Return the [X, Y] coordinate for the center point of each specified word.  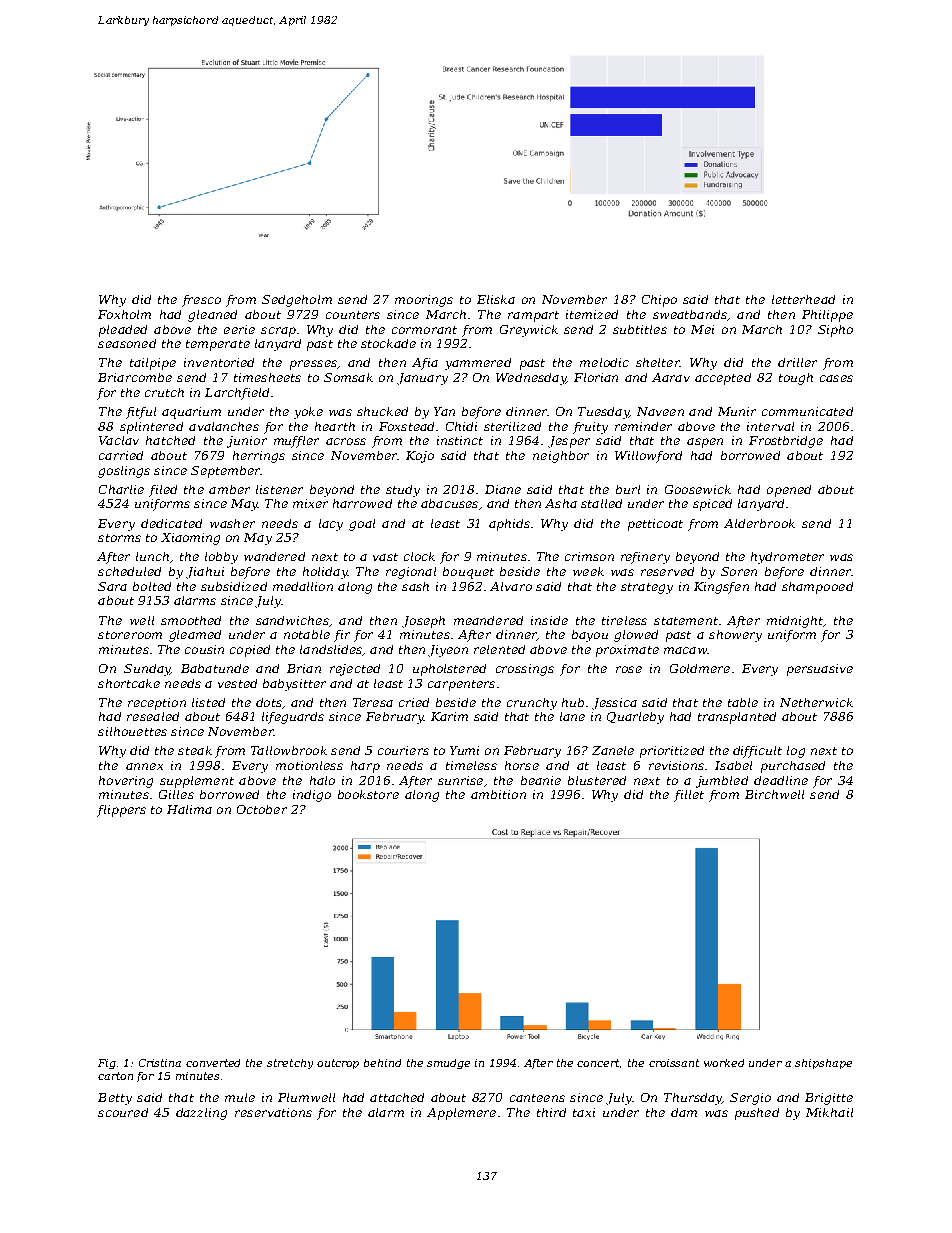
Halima [189, 809]
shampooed [817, 588]
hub [573, 702]
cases [836, 378]
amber [229, 489]
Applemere [461, 1114]
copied [250, 651]
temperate [218, 345]
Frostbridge [786, 442]
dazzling [201, 1114]
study [403, 491]
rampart [533, 316]
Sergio [750, 1099]
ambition [498, 794]
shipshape [823, 1064]
